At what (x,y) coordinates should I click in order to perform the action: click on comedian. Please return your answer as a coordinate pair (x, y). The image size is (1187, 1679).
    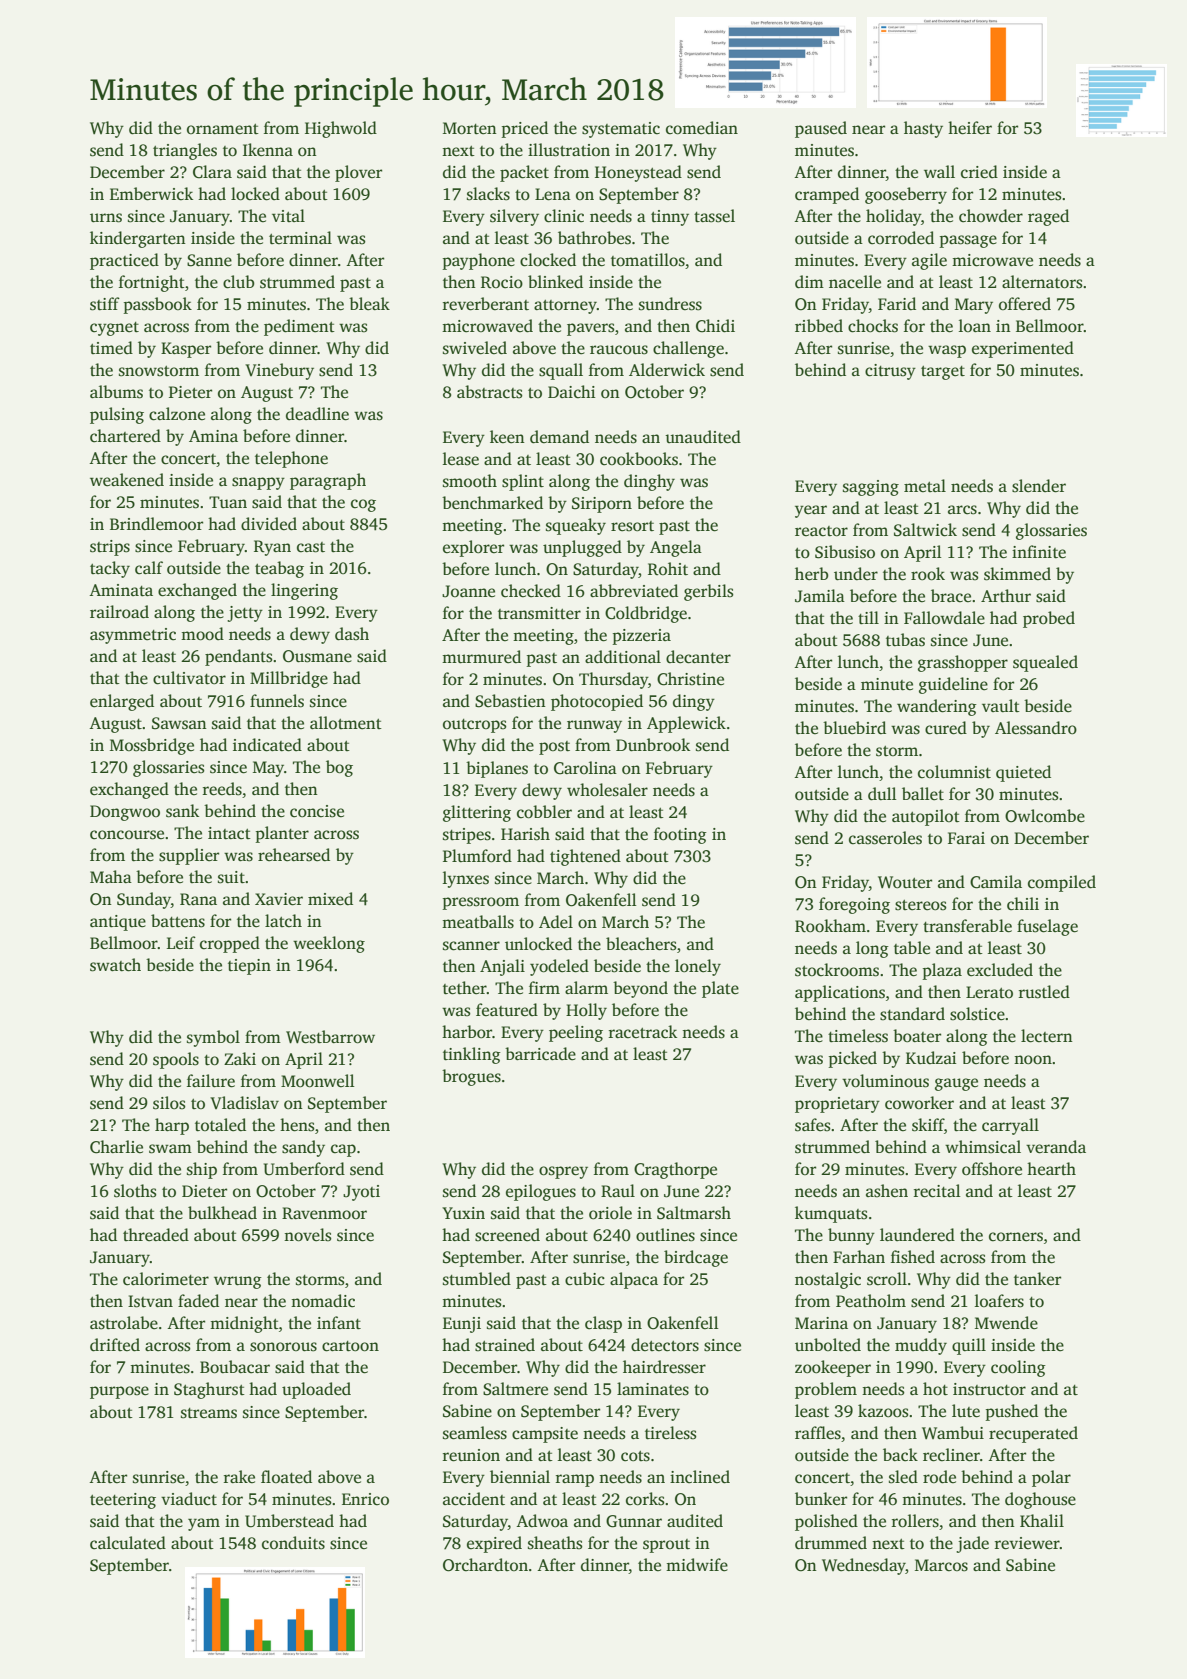
    Looking at the image, I should click on (702, 128).
